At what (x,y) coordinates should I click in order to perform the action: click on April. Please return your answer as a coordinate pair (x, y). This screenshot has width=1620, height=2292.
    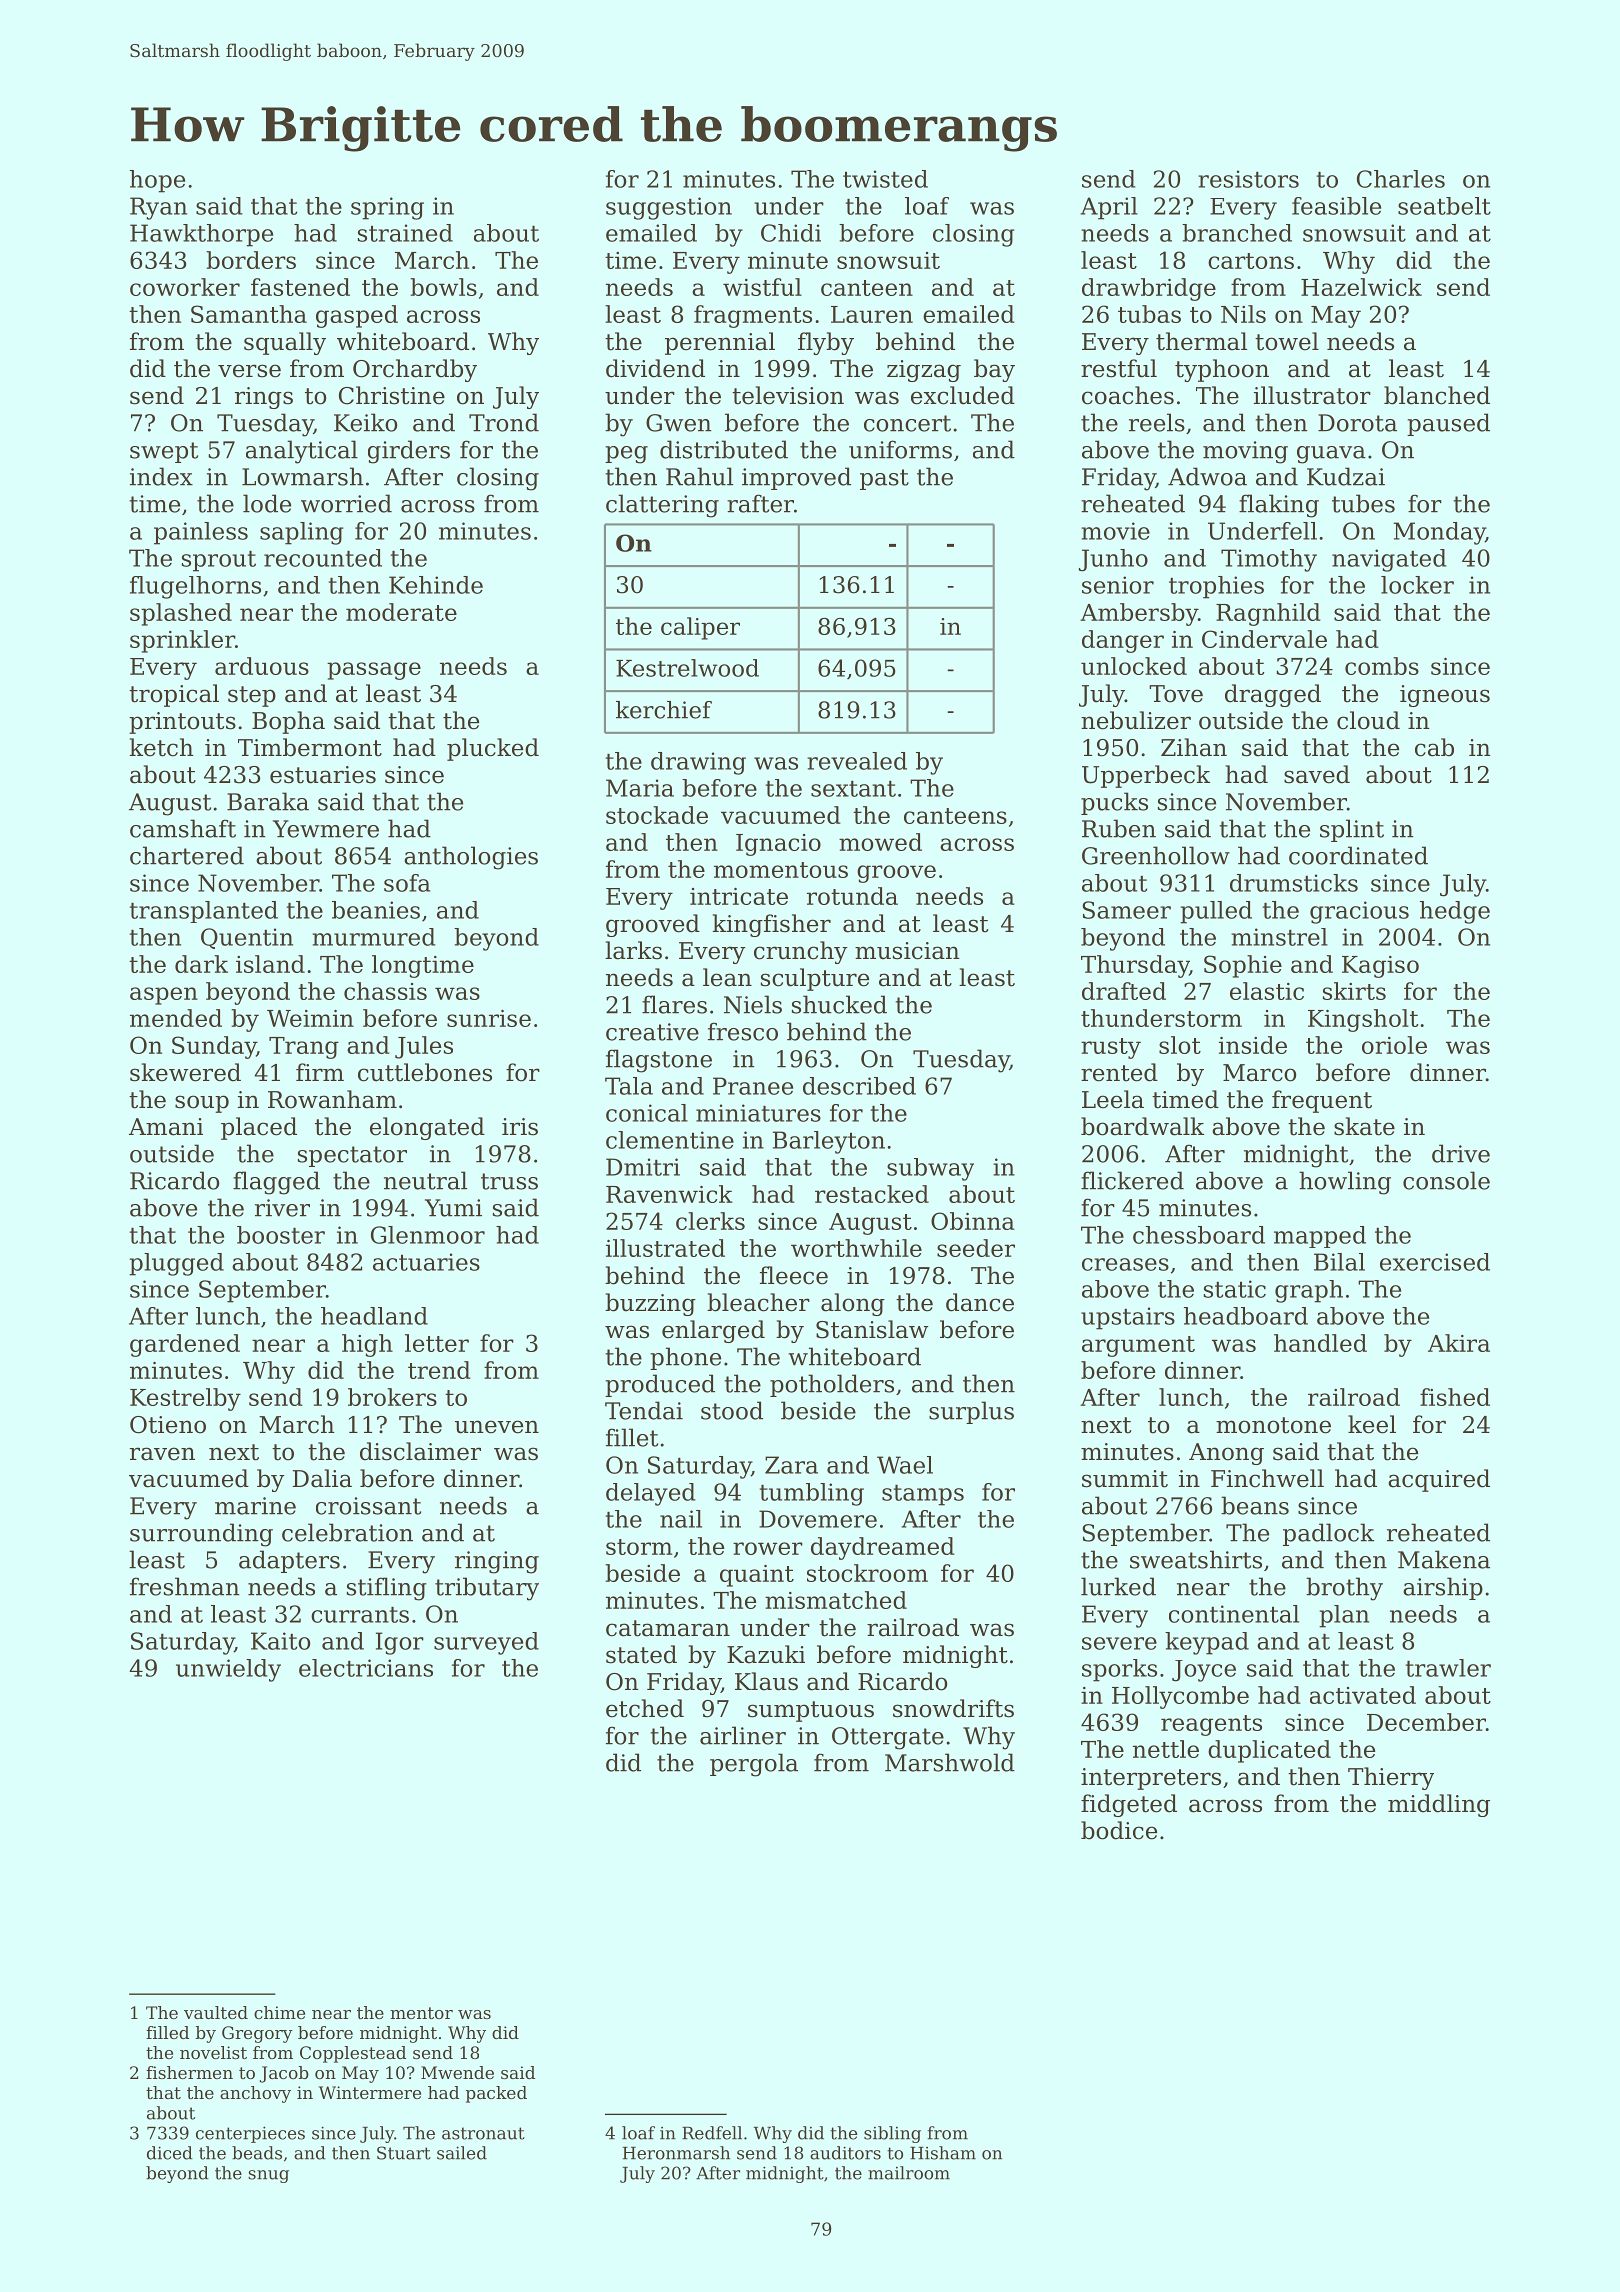
    Looking at the image, I should click on (1109, 208).
